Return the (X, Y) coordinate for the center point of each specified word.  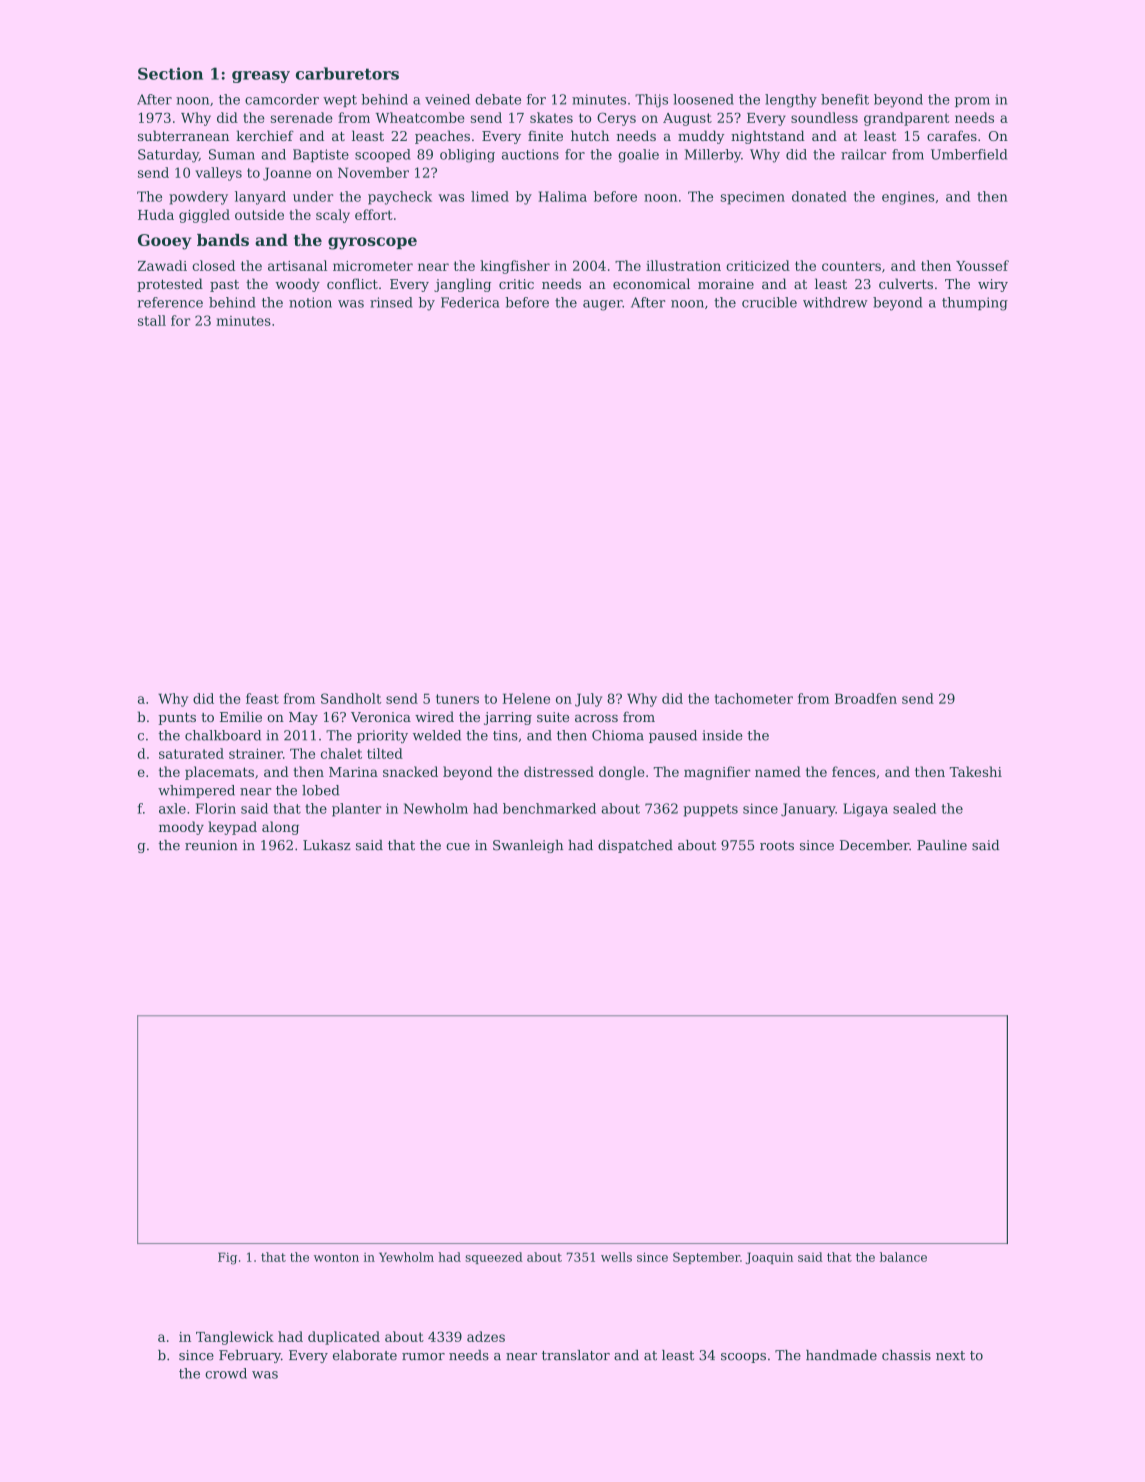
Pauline (942, 845)
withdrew (835, 302)
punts (177, 719)
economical (651, 283)
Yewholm (406, 1257)
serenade (302, 117)
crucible (769, 302)
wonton (336, 1257)
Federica (470, 302)
